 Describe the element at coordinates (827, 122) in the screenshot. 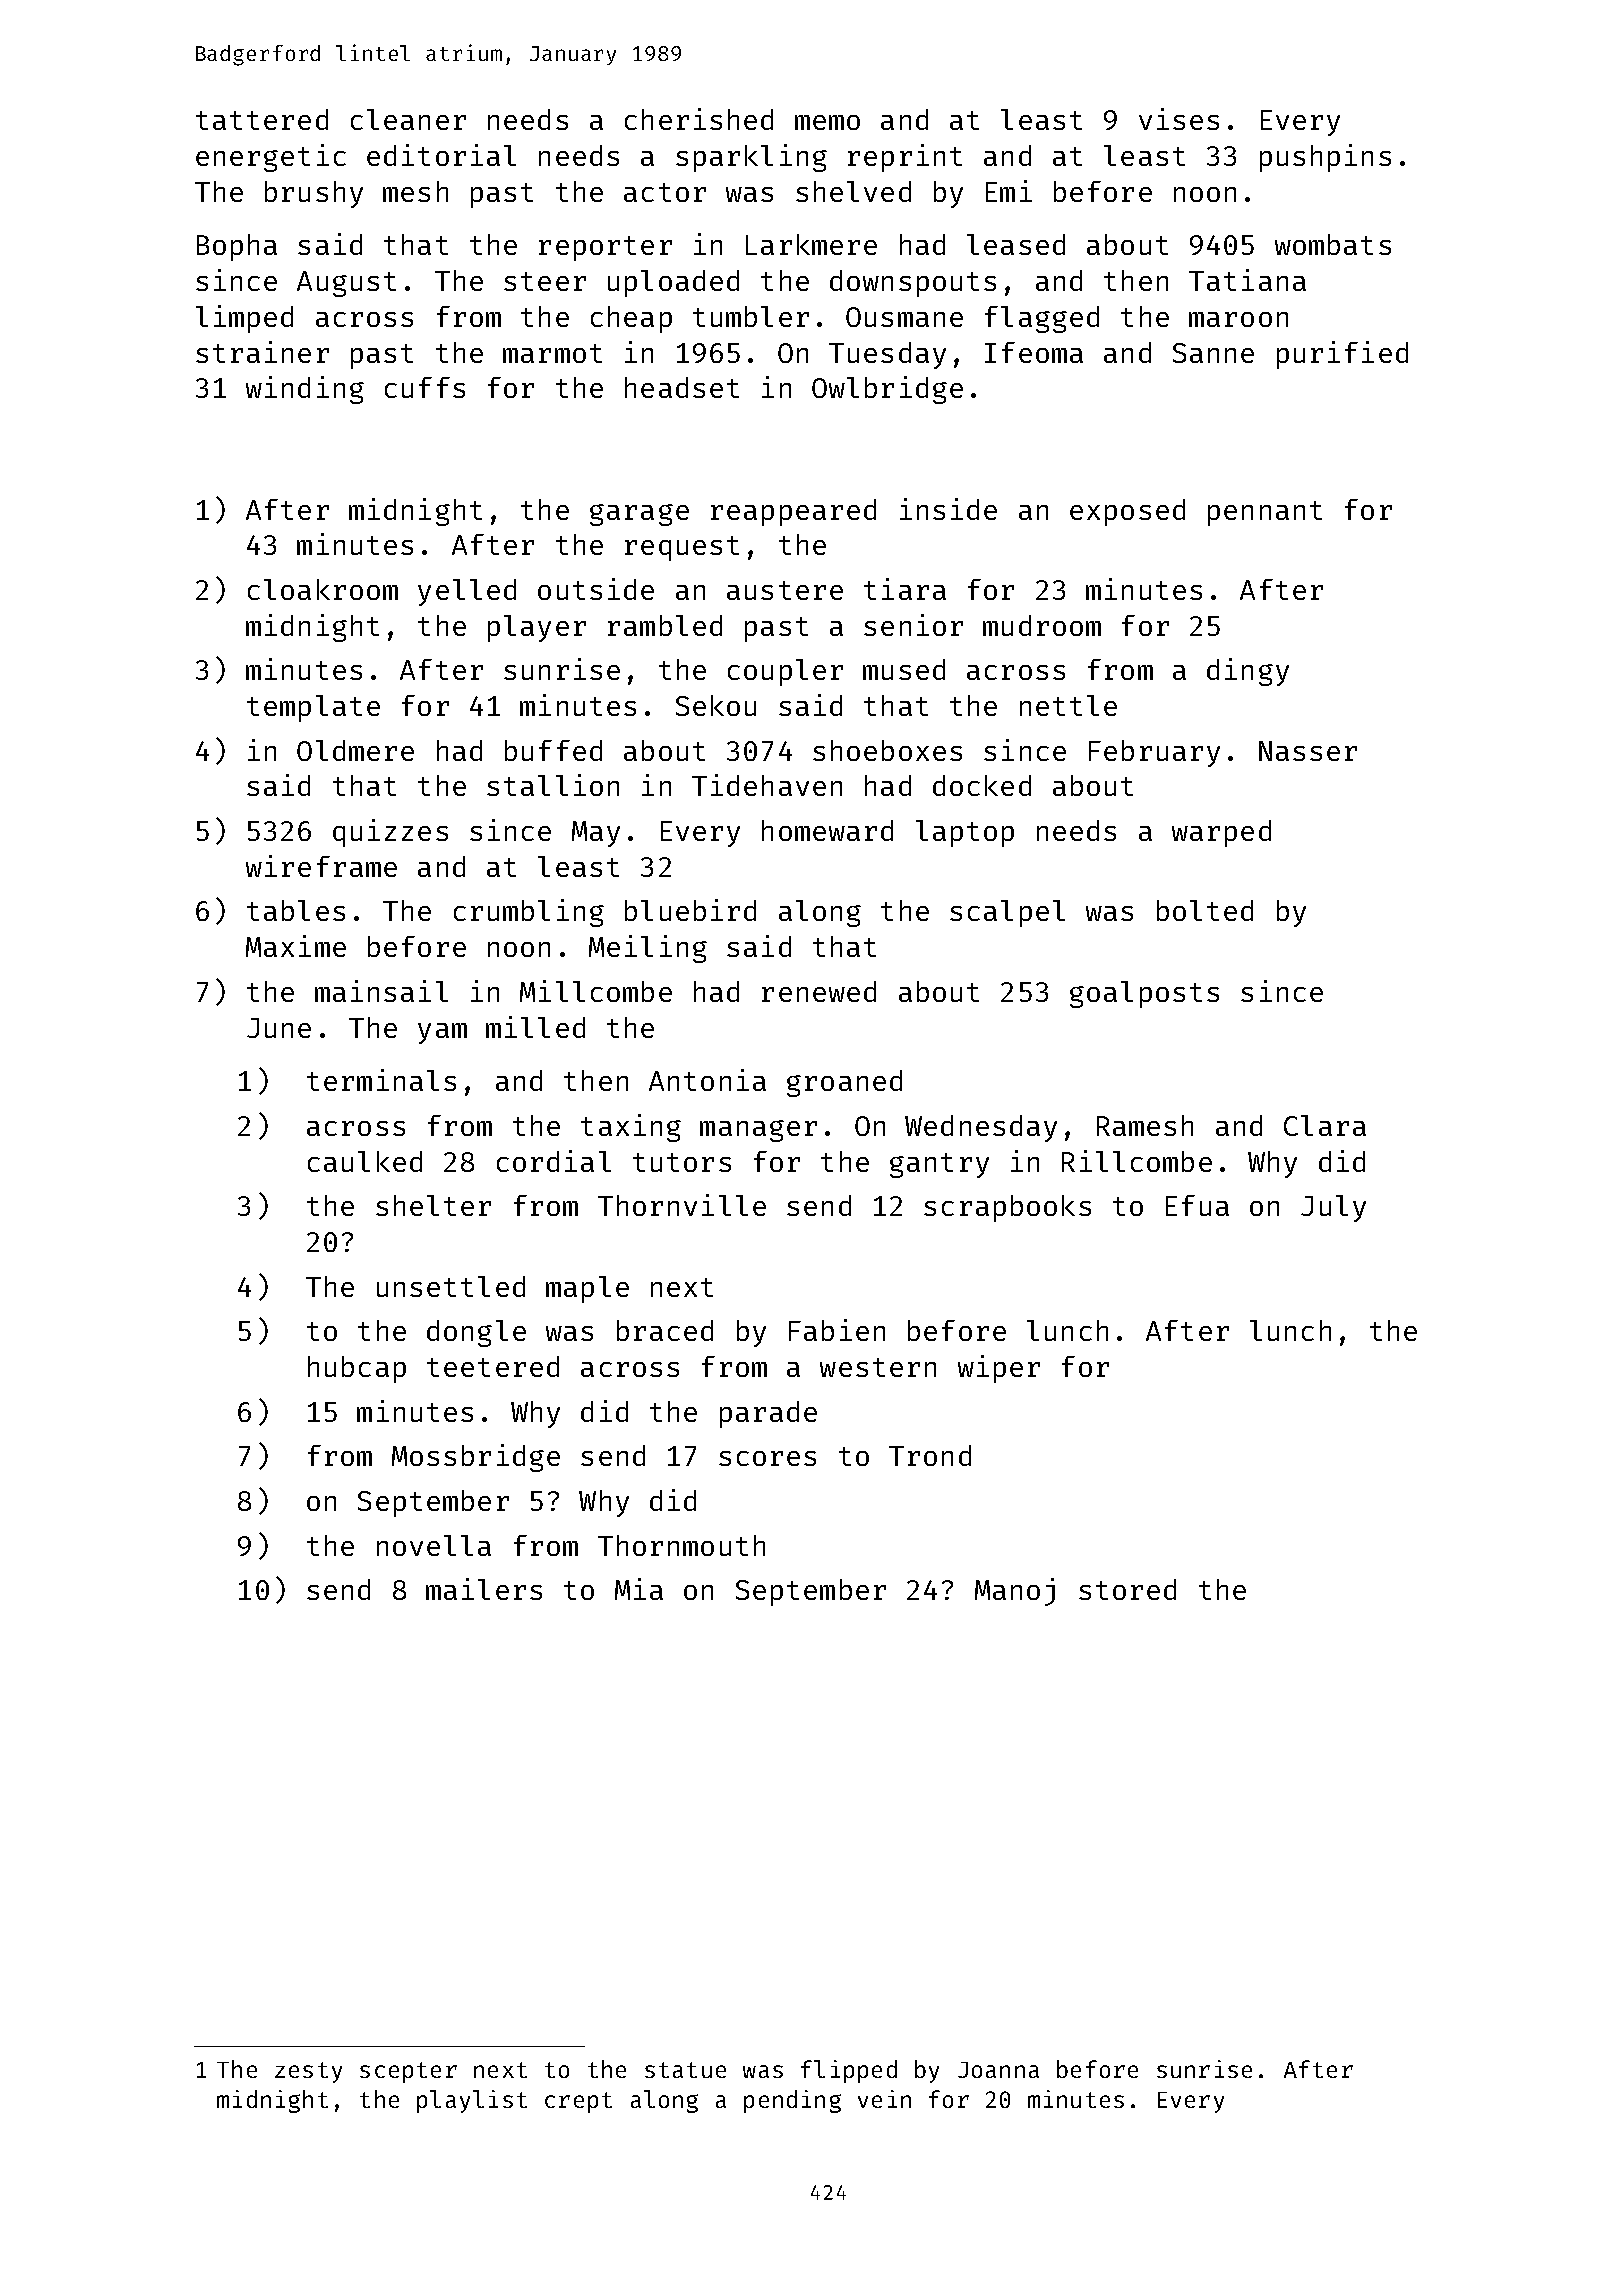

I see `memo` at that location.
